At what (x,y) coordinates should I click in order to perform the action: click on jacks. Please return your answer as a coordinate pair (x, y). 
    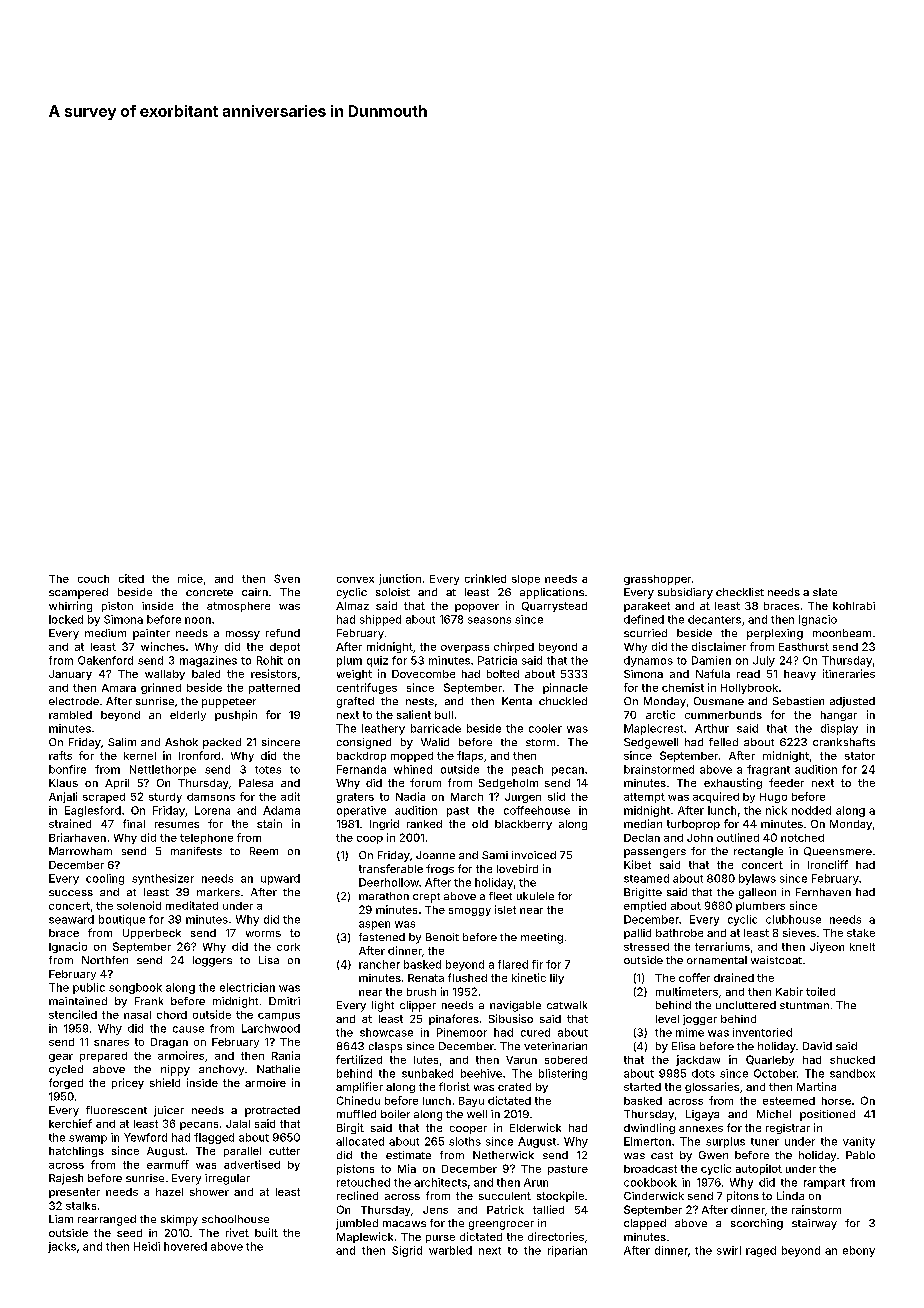
    Looking at the image, I should click on (62, 1247).
